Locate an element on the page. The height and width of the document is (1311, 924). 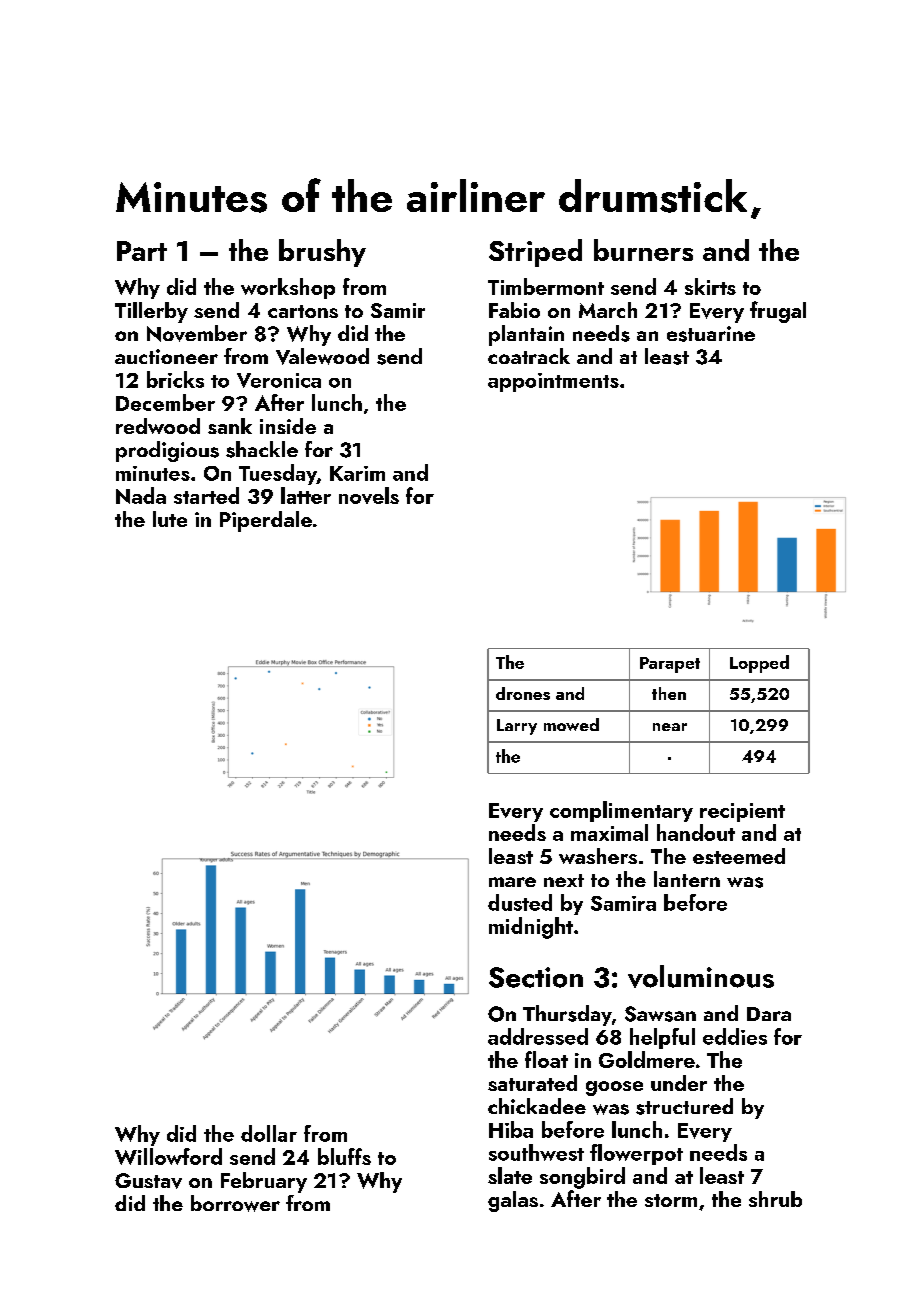
handout is located at coordinates (696, 832).
